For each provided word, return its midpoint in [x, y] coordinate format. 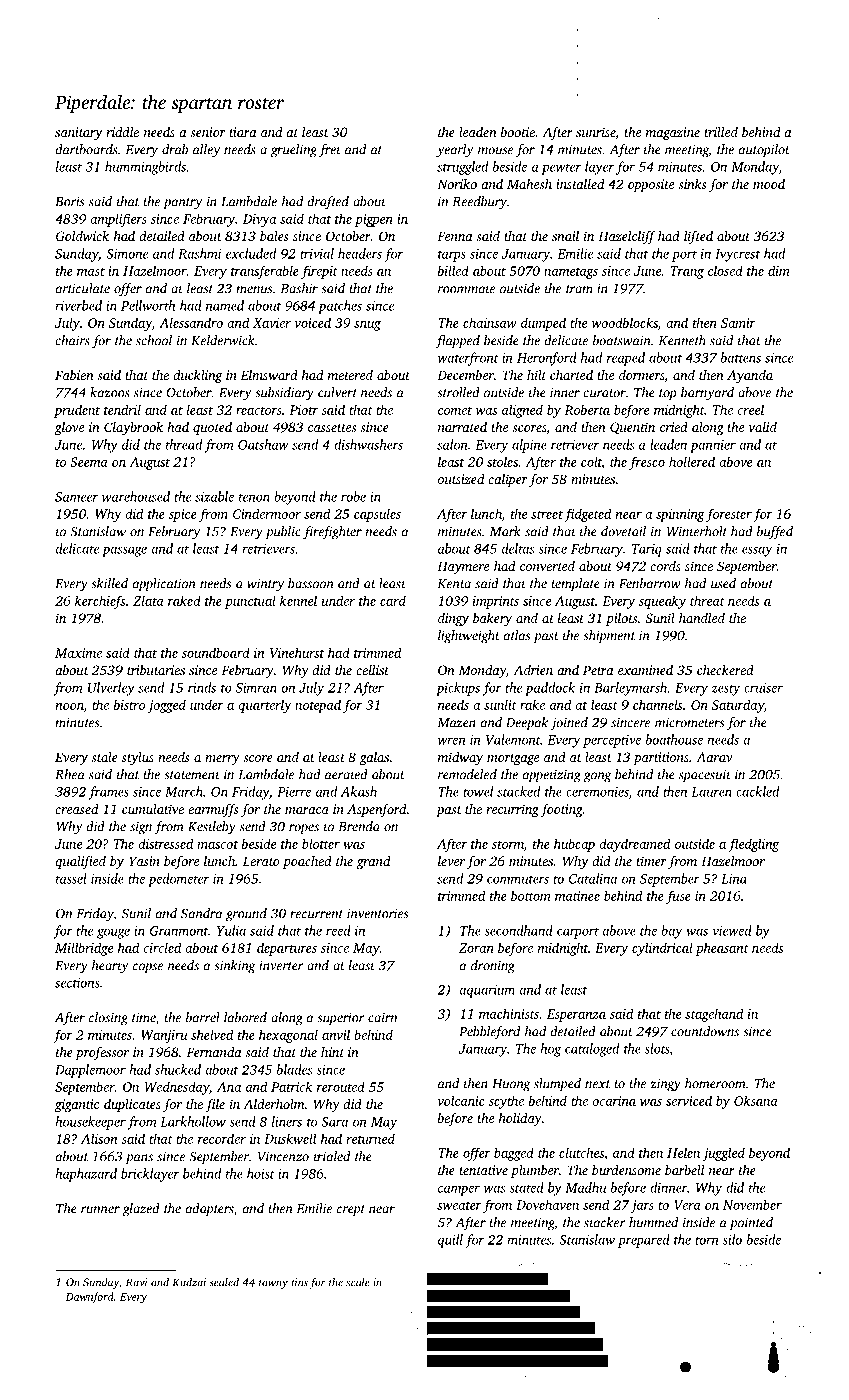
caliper [507, 480]
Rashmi [199, 253]
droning [493, 967]
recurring [512, 810]
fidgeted [587, 515]
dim [779, 270]
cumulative [153, 809]
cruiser [763, 688]
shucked [178, 1069]
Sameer [76, 497]
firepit [319, 272]
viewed [732, 930]
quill [450, 1241]
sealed [224, 1282]
